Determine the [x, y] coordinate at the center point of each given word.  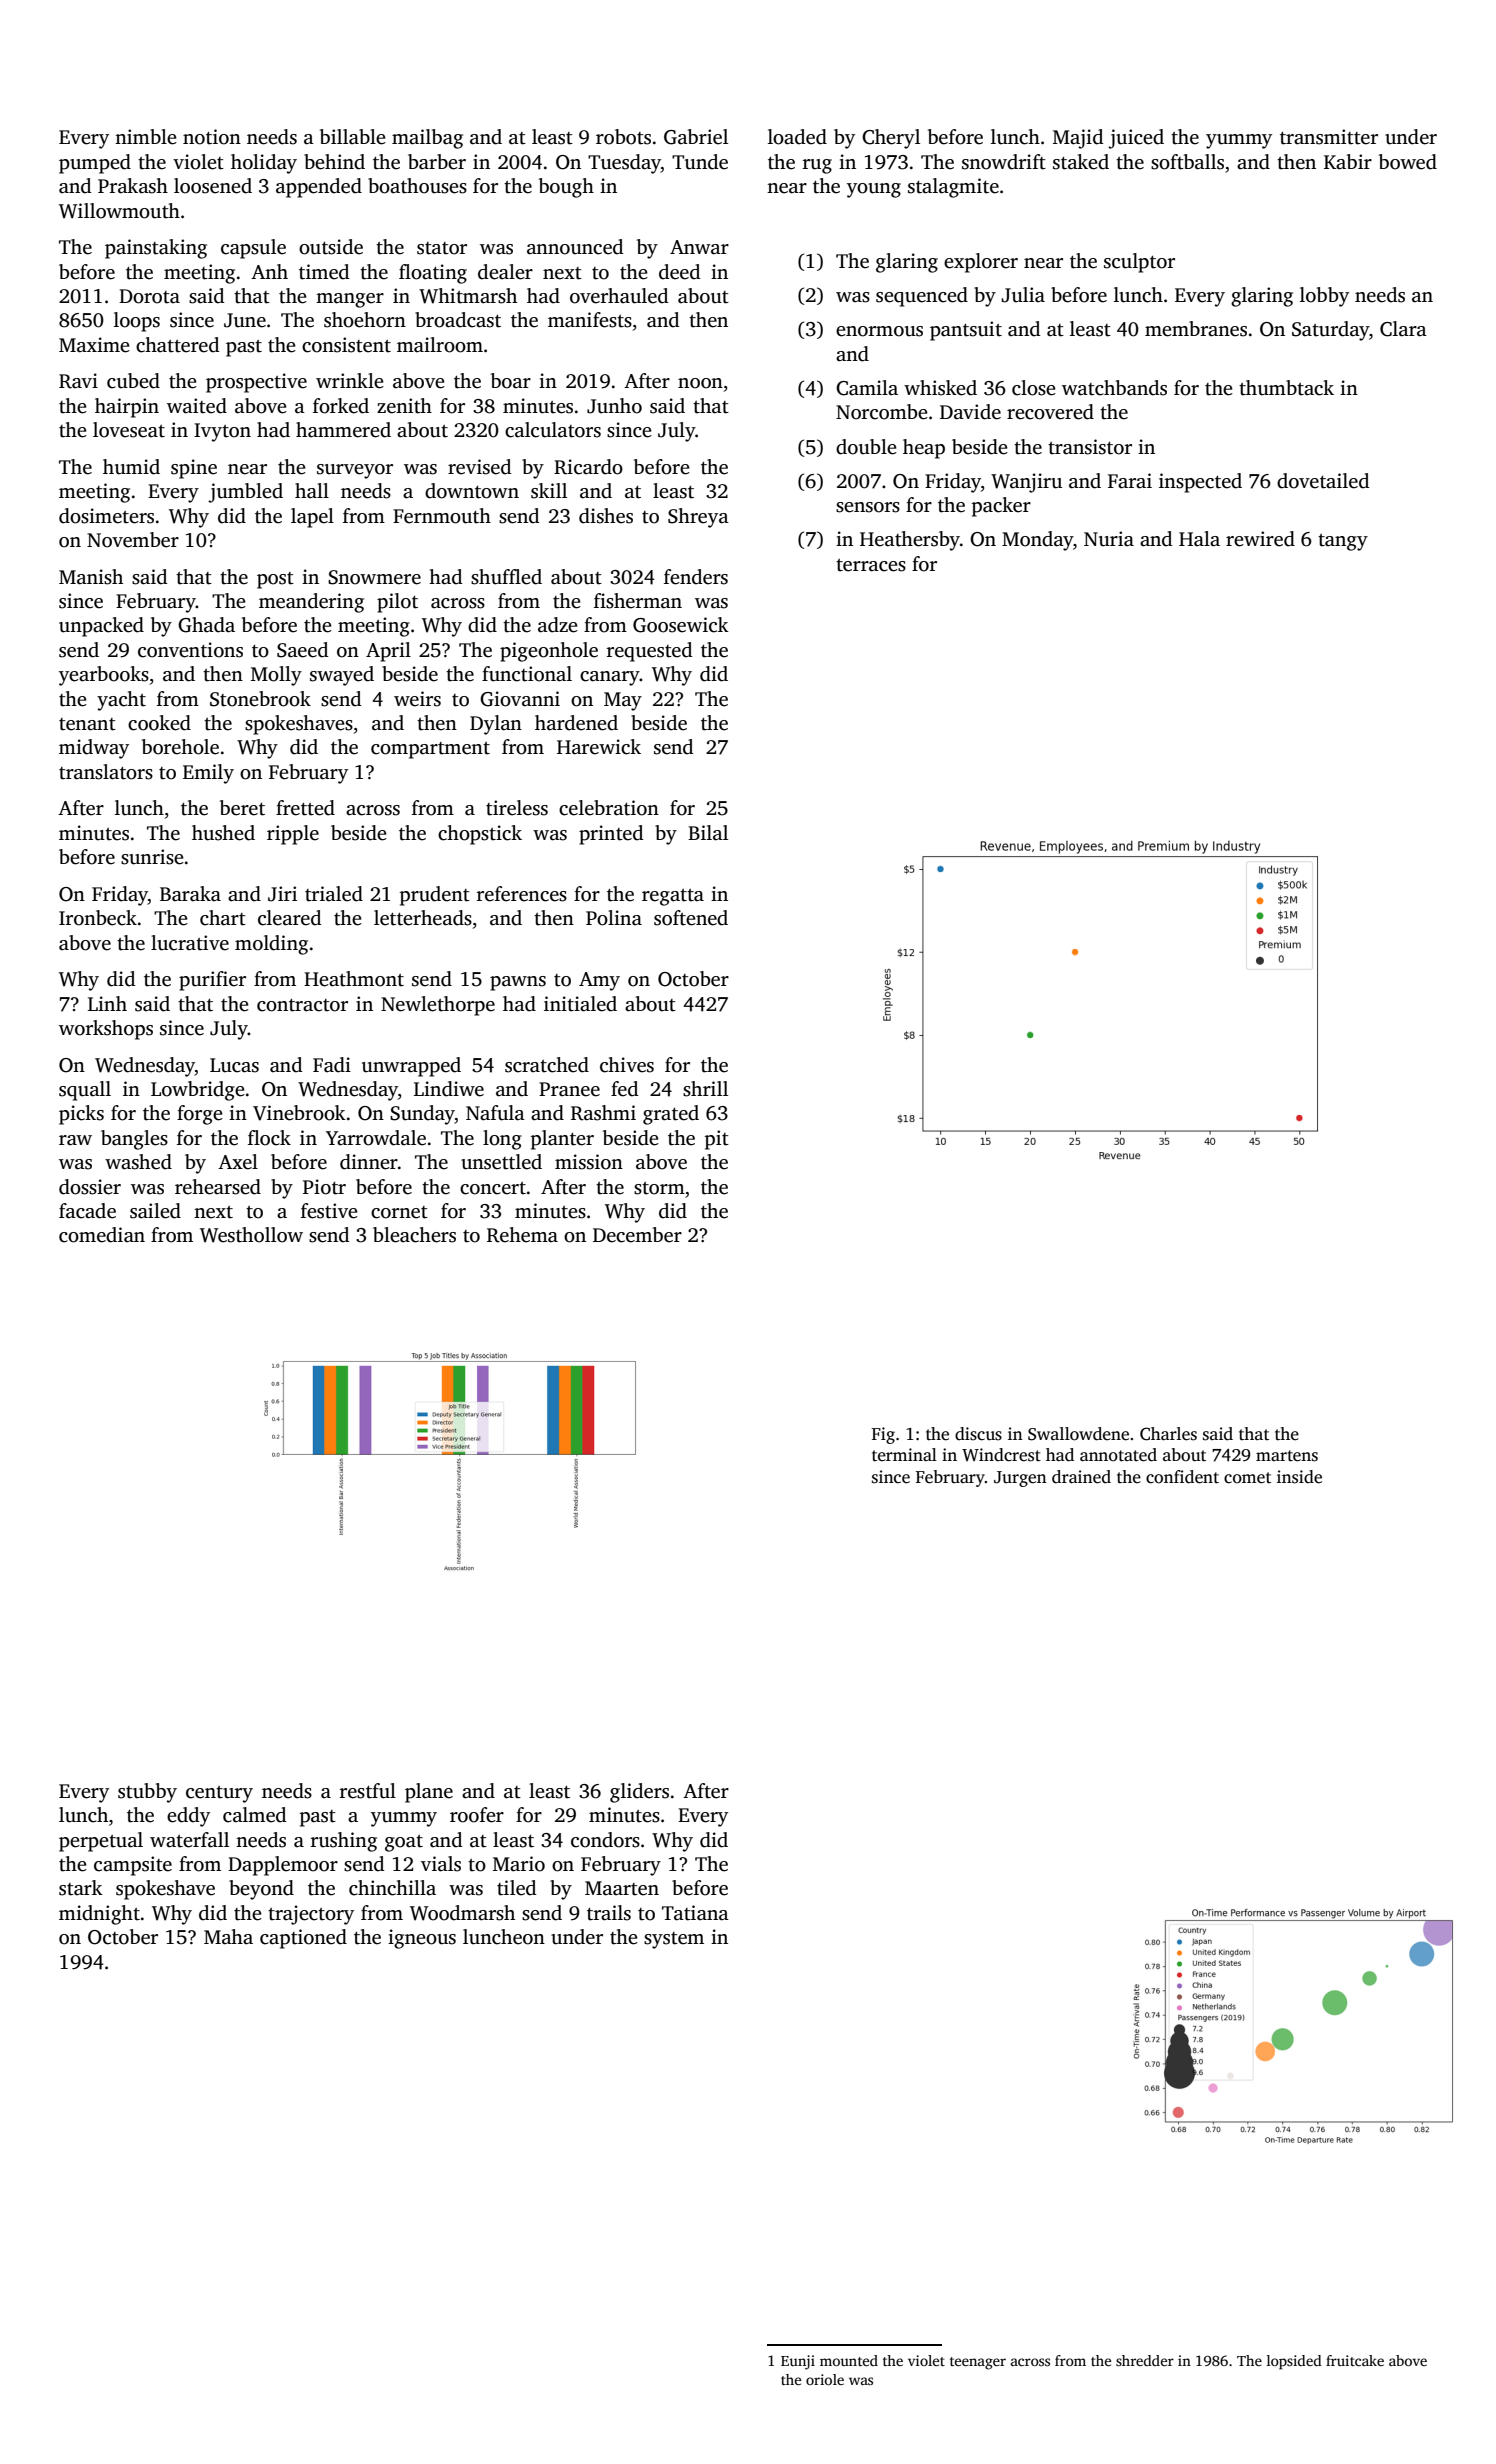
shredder [1145, 2360]
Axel [238, 1162]
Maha [228, 1937]
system [674, 1940]
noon [700, 383]
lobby [1324, 297]
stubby [147, 1793]
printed [611, 835]
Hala [1199, 539]
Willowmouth [119, 211]
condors [605, 1840]
